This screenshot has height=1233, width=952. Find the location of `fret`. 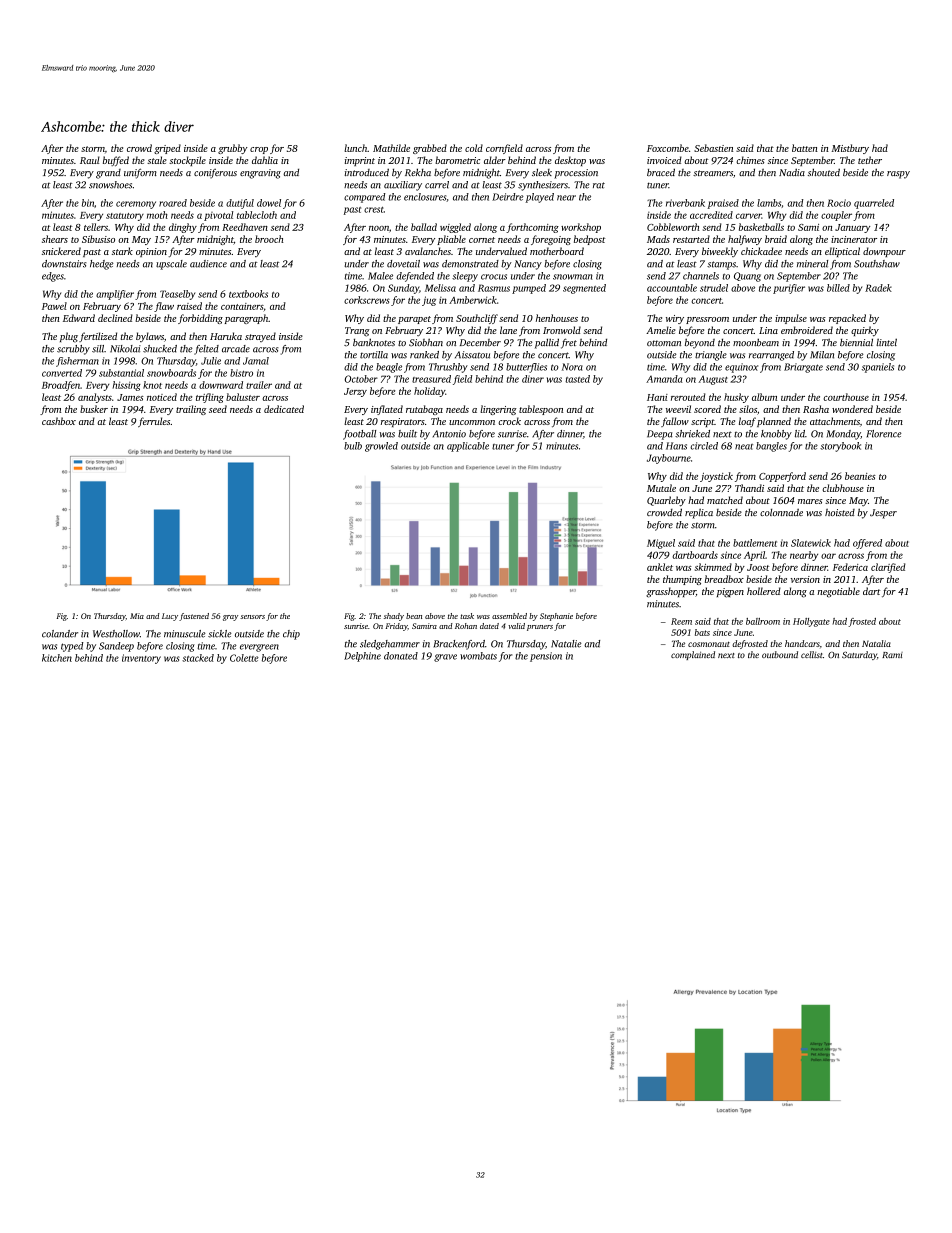

fret is located at coordinates (569, 343).
